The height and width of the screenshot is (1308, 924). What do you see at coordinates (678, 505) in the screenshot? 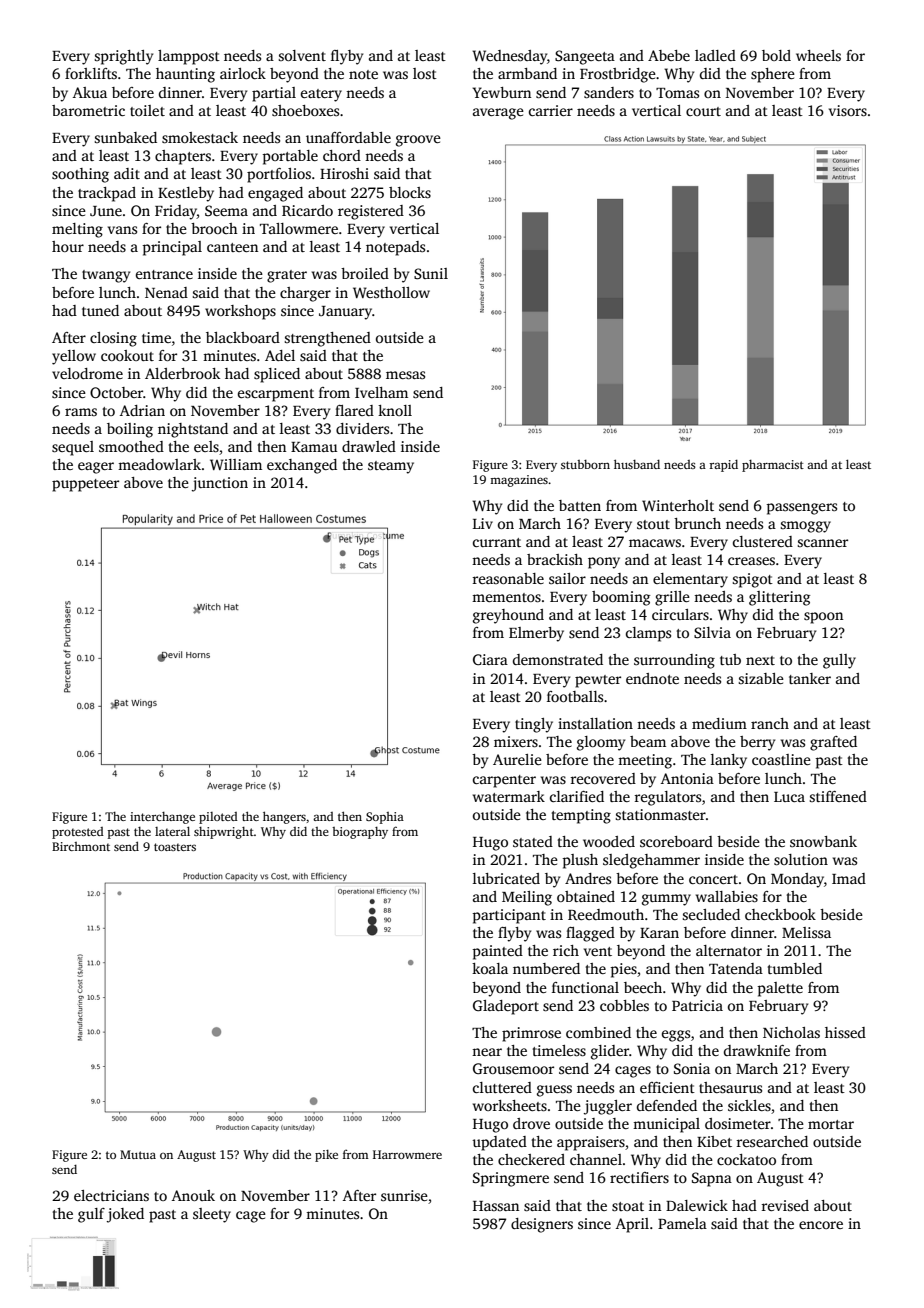
I see `Winterholt` at bounding box center [678, 505].
